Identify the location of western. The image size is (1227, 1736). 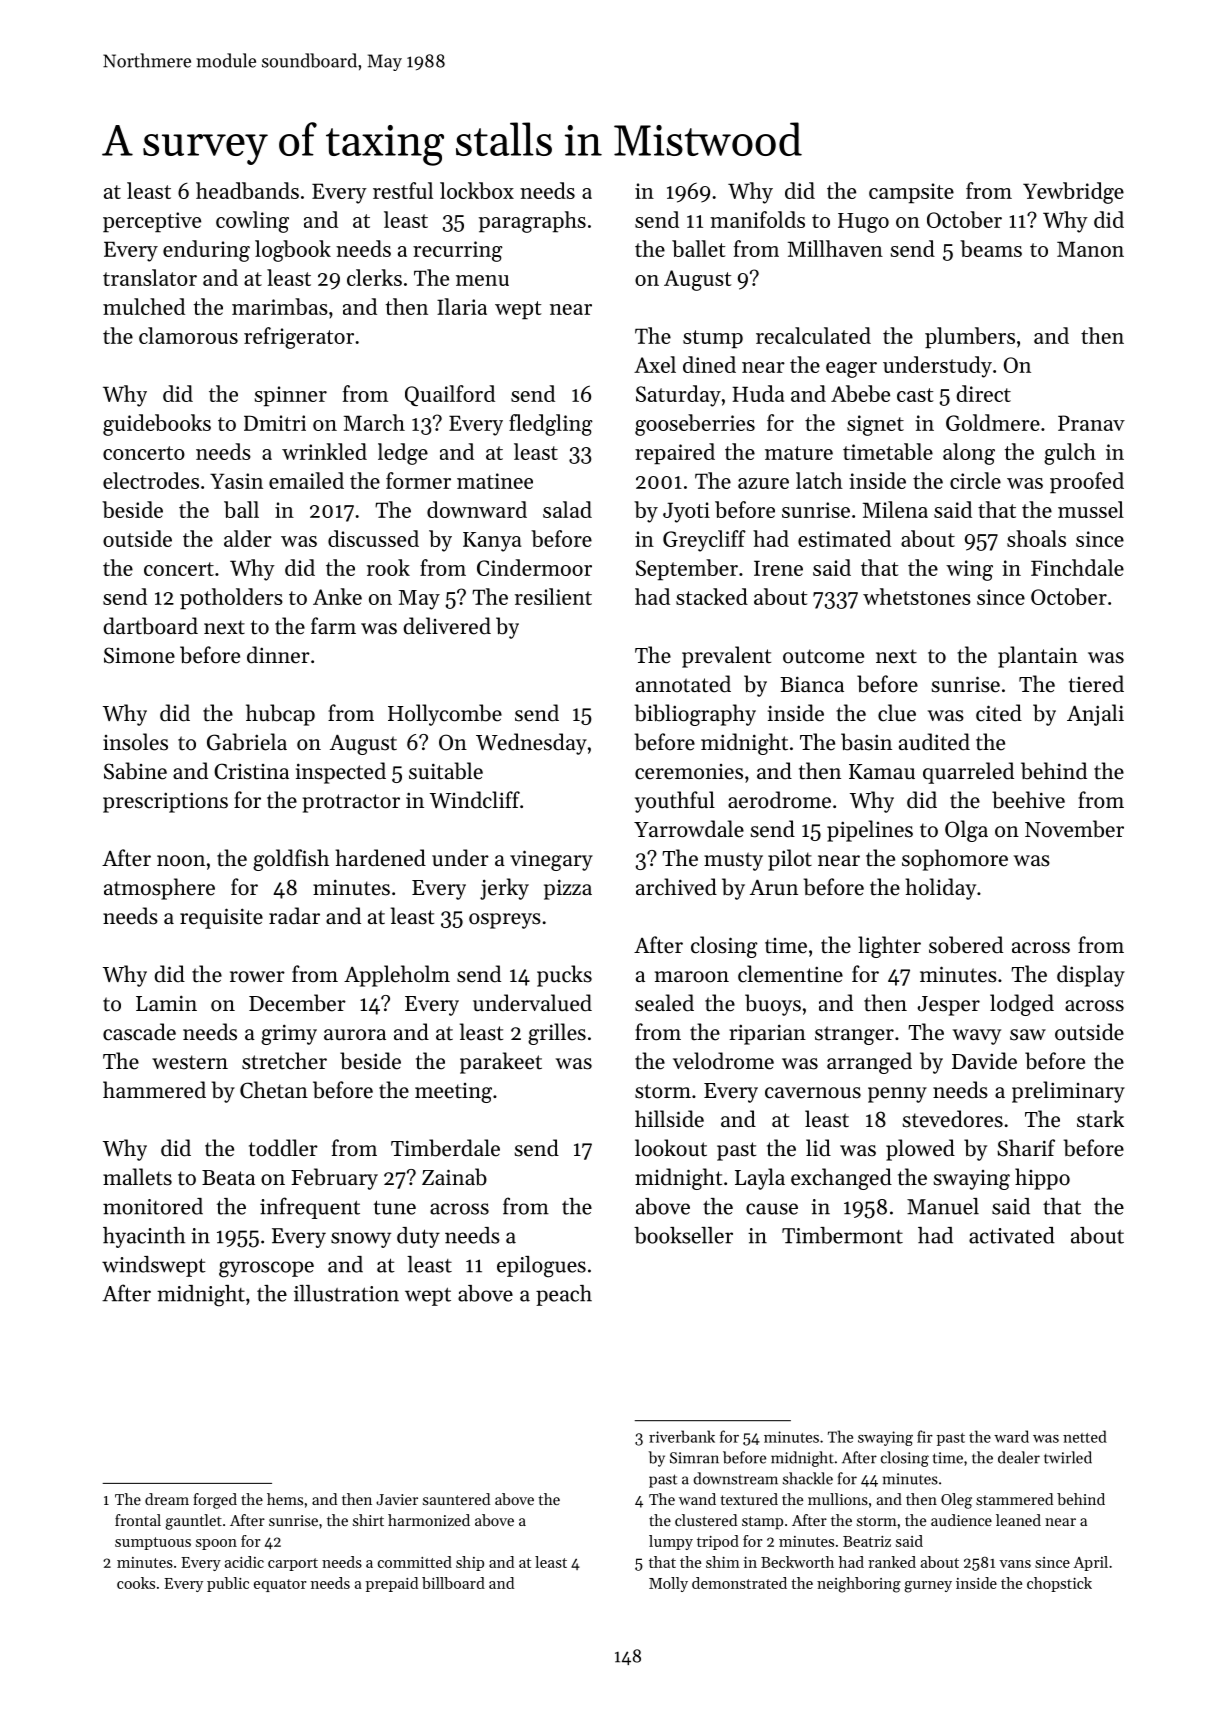
(190, 1062).
